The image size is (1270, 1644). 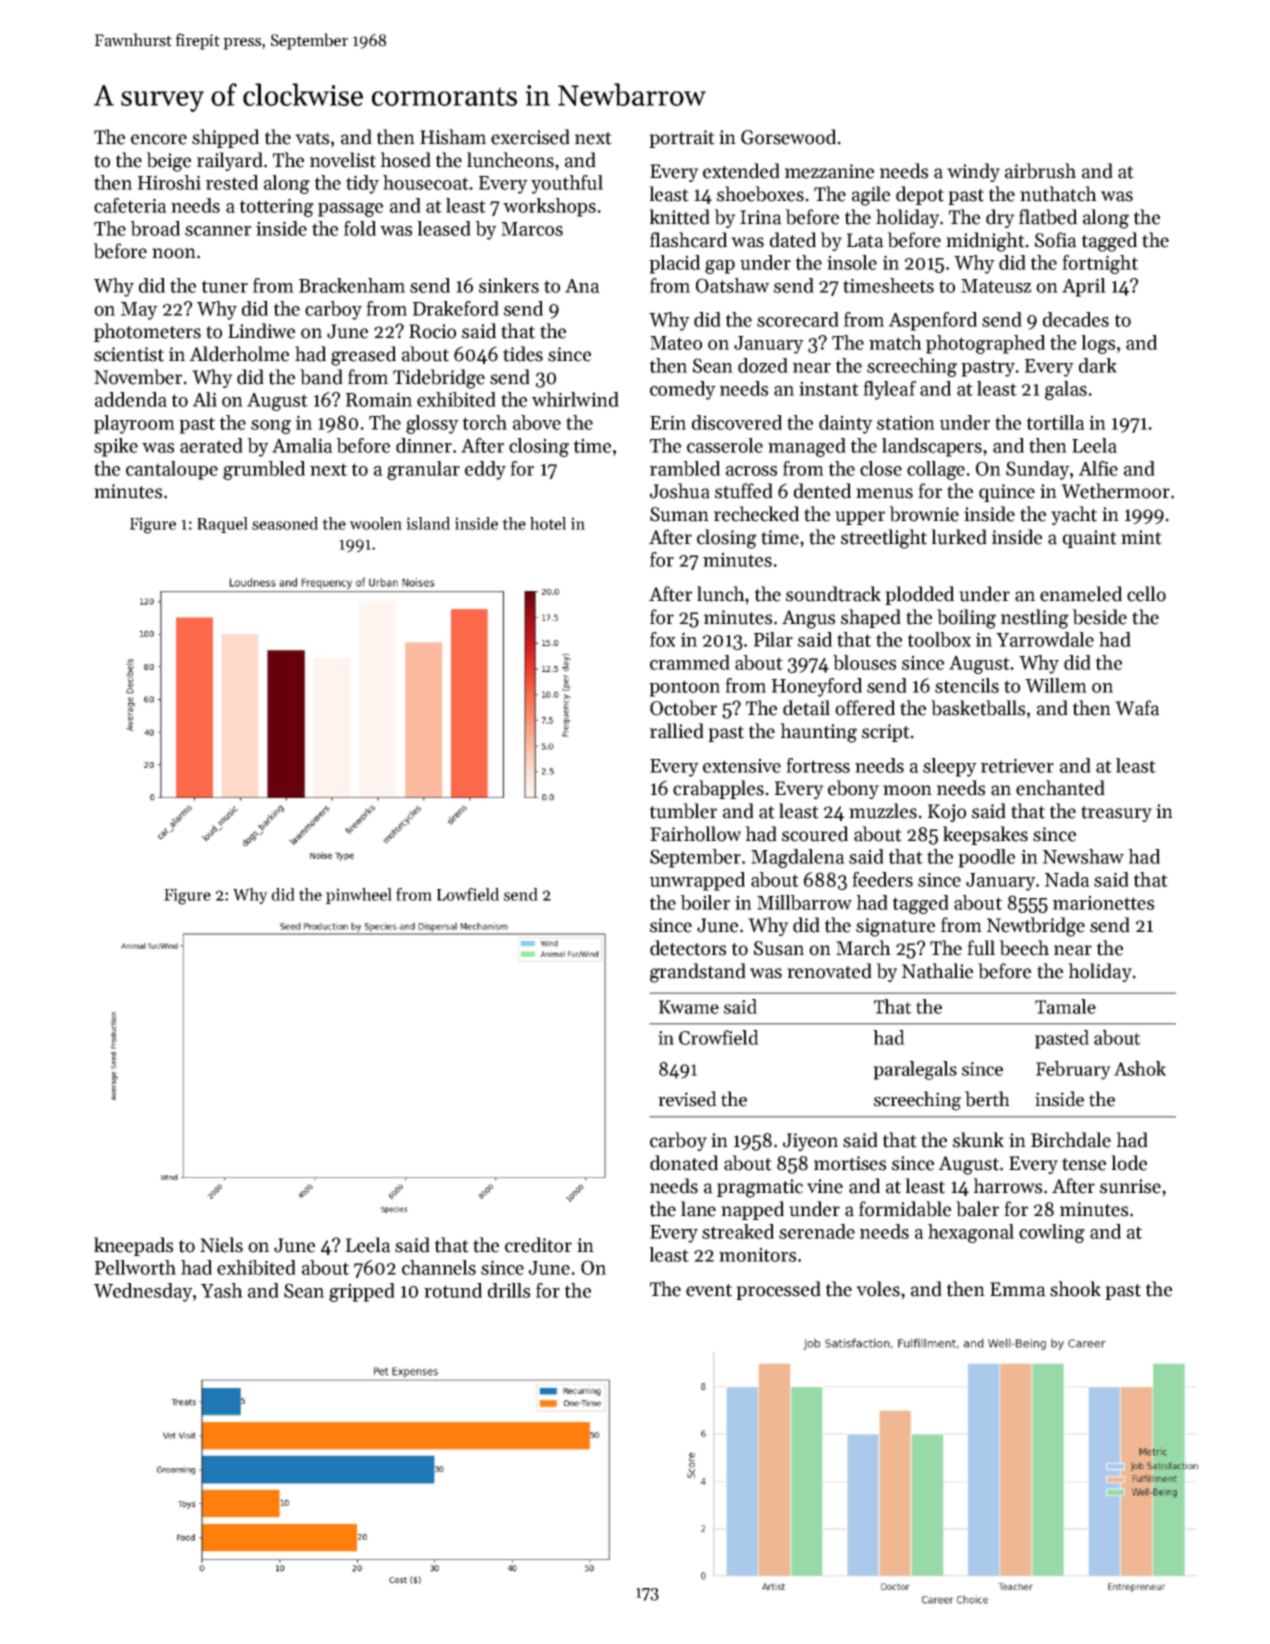 What do you see at coordinates (978, 1140) in the document?
I see `skunk` at bounding box center [978, 1140].
